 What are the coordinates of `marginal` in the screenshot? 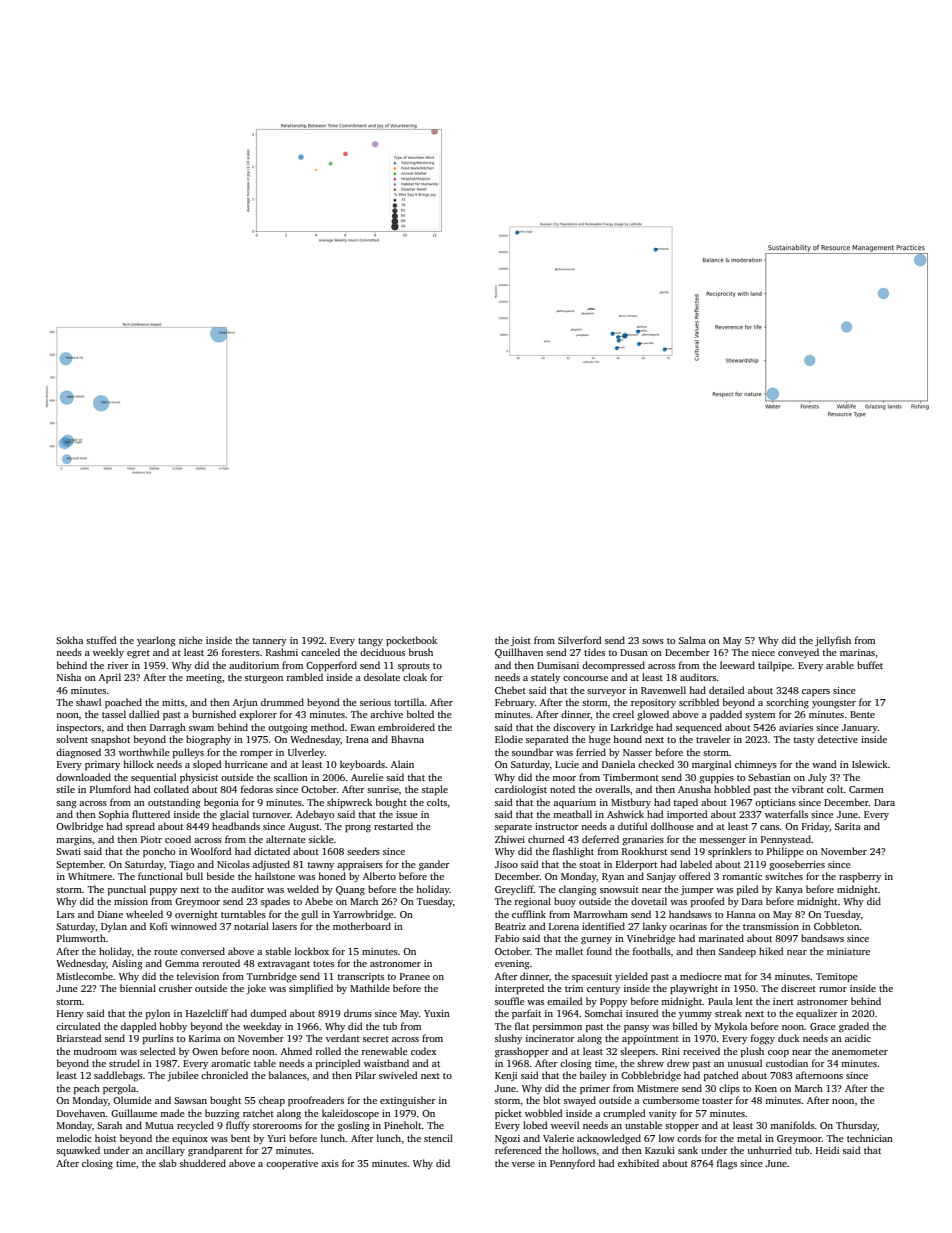 It's located at (711, 765).
